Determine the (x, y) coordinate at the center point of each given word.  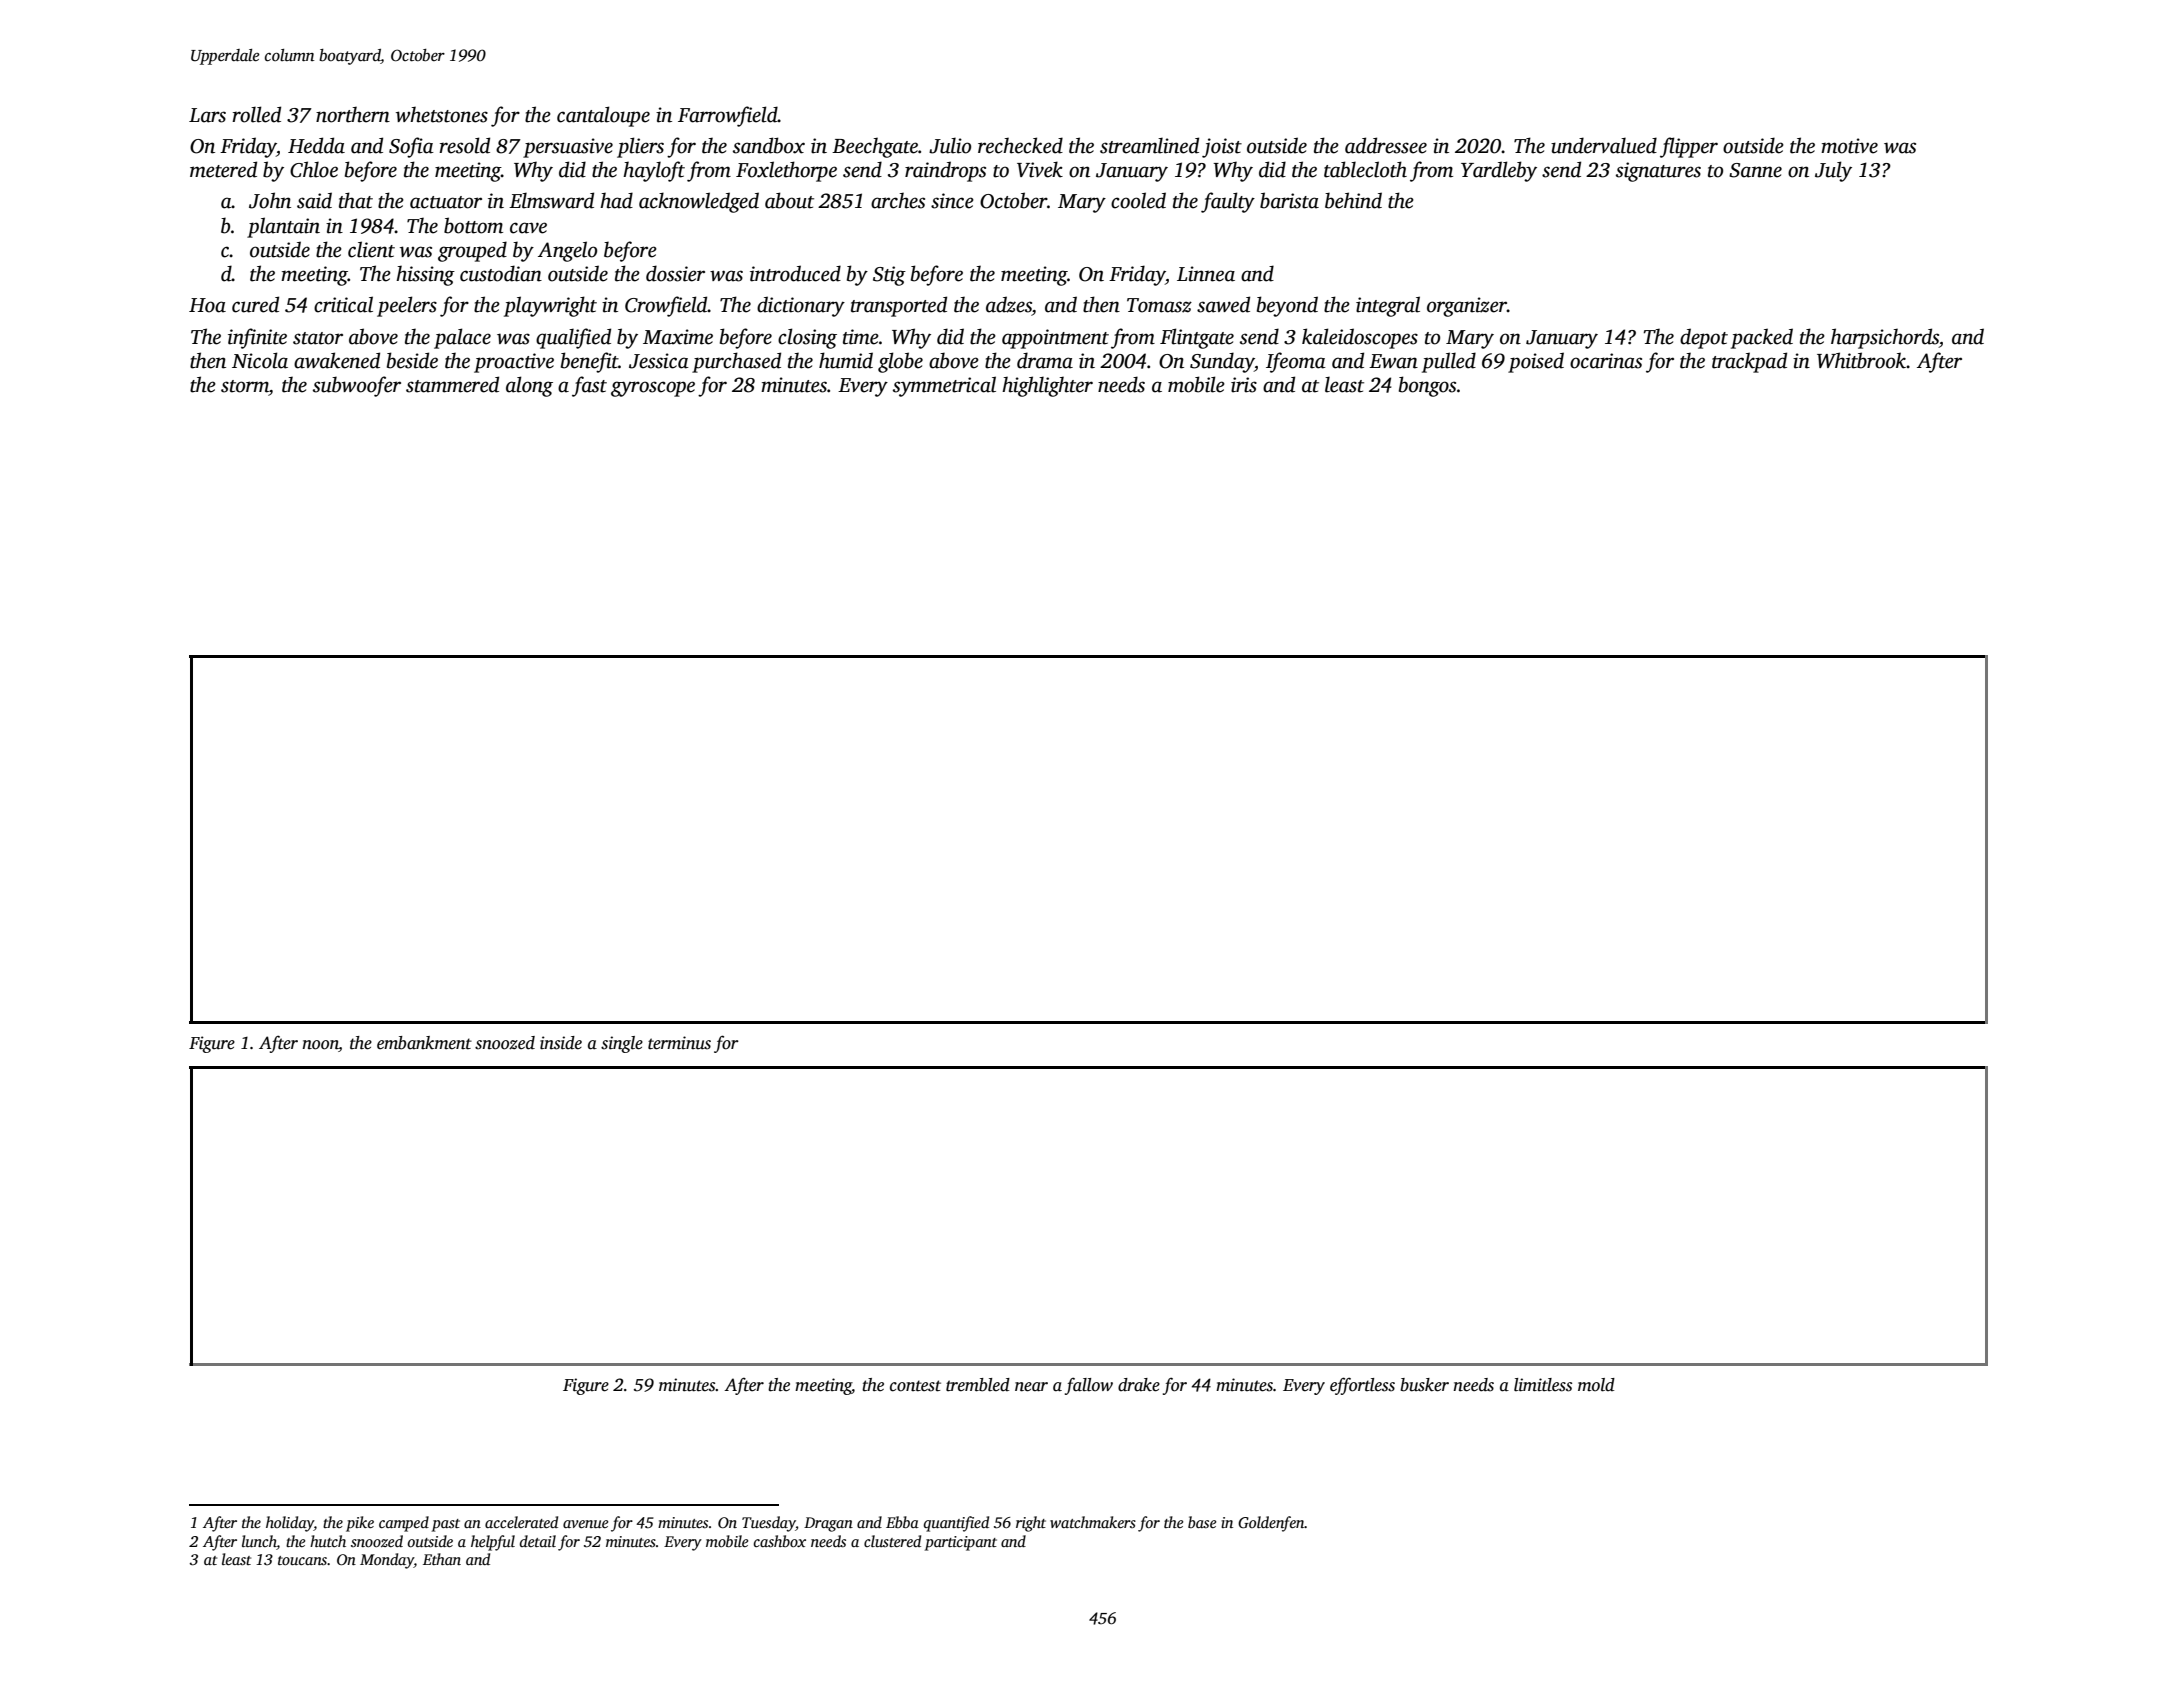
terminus (679, 1043)
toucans (302, 1560)
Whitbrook (1861, 360)
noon (320, 1046)
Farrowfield (728, 116)
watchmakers (1093, 1522)
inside (561, 1043)
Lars (207, 115)
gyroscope (653, 389)
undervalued (1604, 145)
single (622, 1044)
